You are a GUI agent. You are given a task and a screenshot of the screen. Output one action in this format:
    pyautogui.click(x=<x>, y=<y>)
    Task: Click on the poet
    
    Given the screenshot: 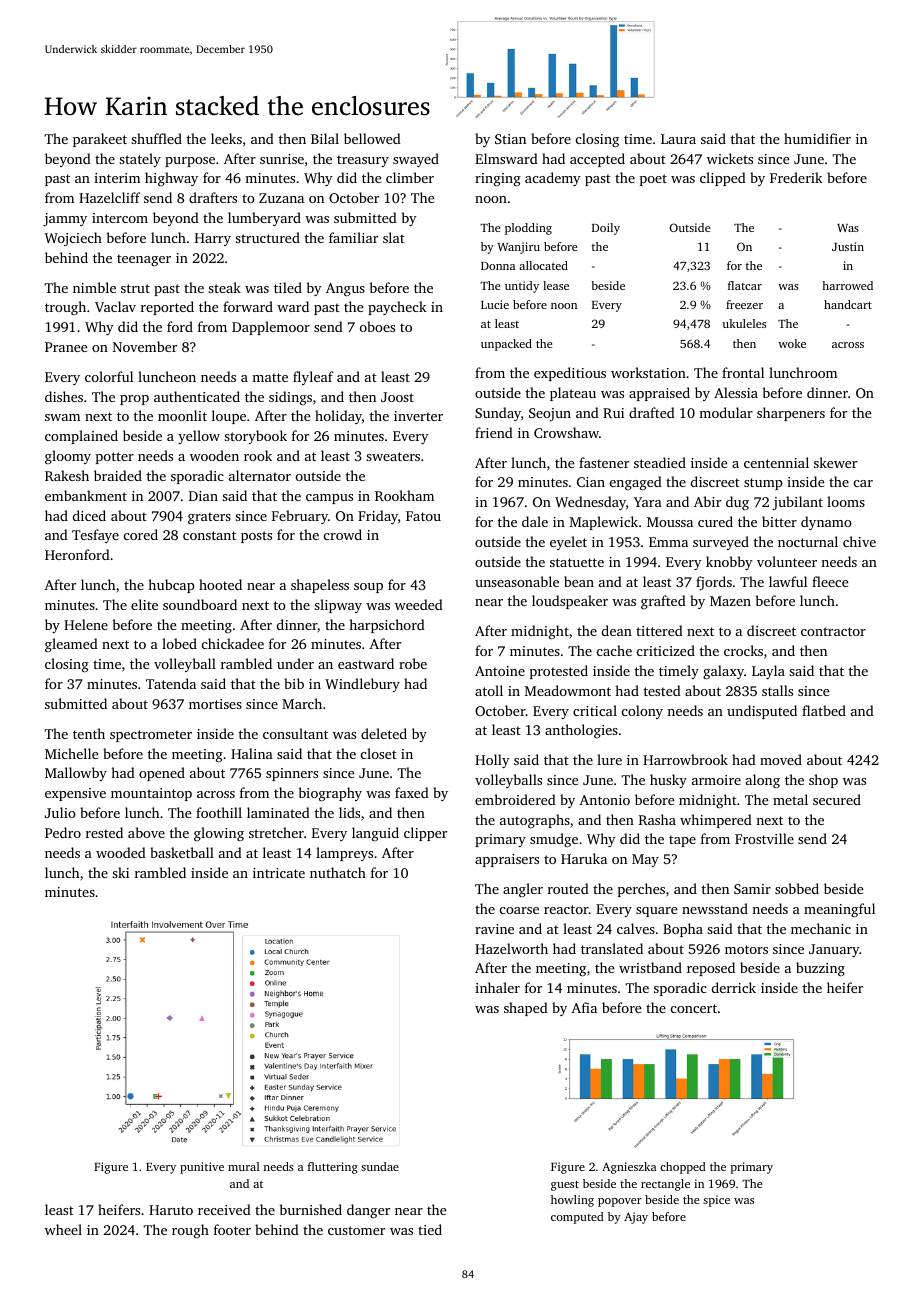 What is the action you would take?
    pyautogui.click(x=653, y=180)
